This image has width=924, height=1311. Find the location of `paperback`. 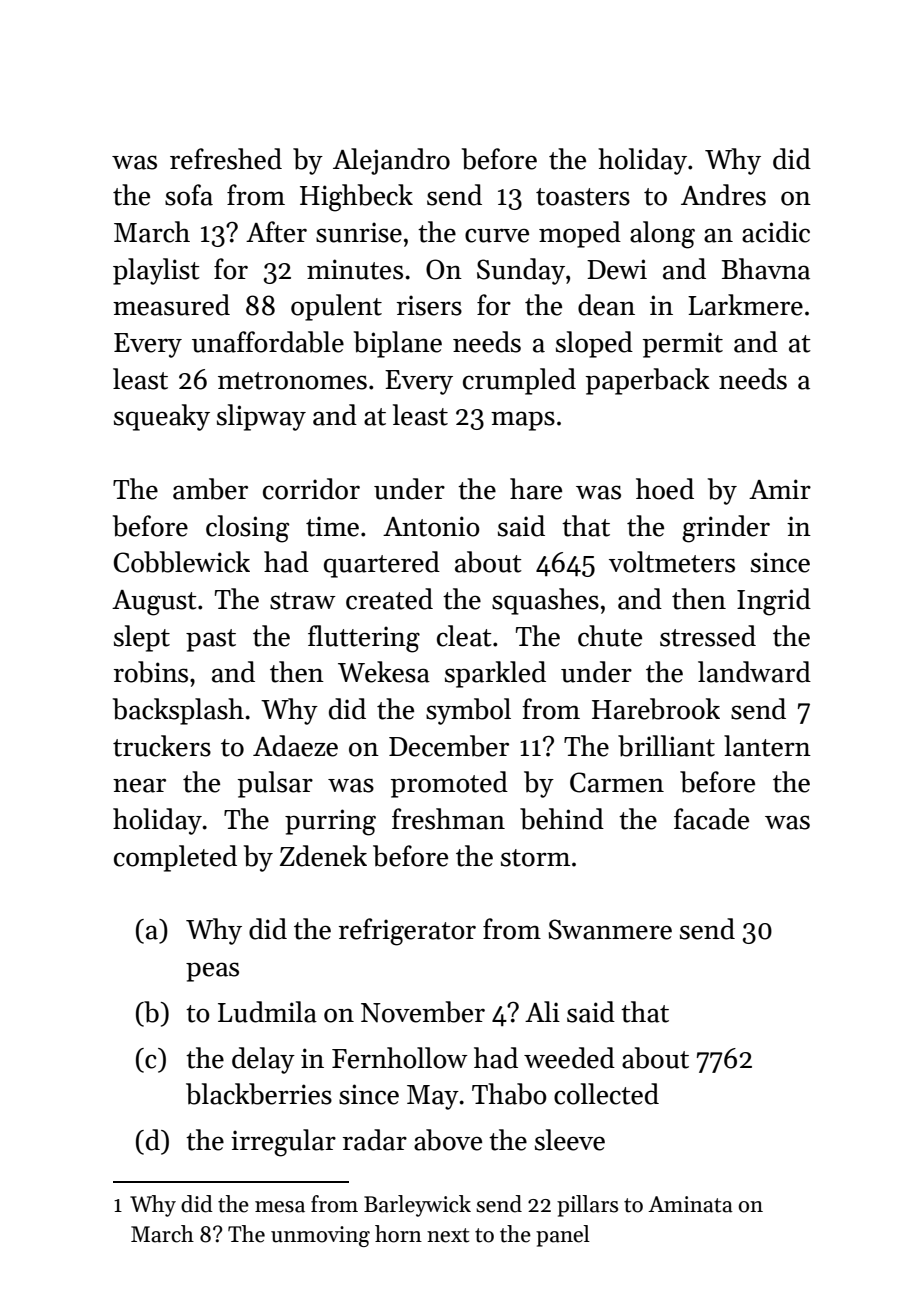

paperback is located at coordinates (648, 381).
